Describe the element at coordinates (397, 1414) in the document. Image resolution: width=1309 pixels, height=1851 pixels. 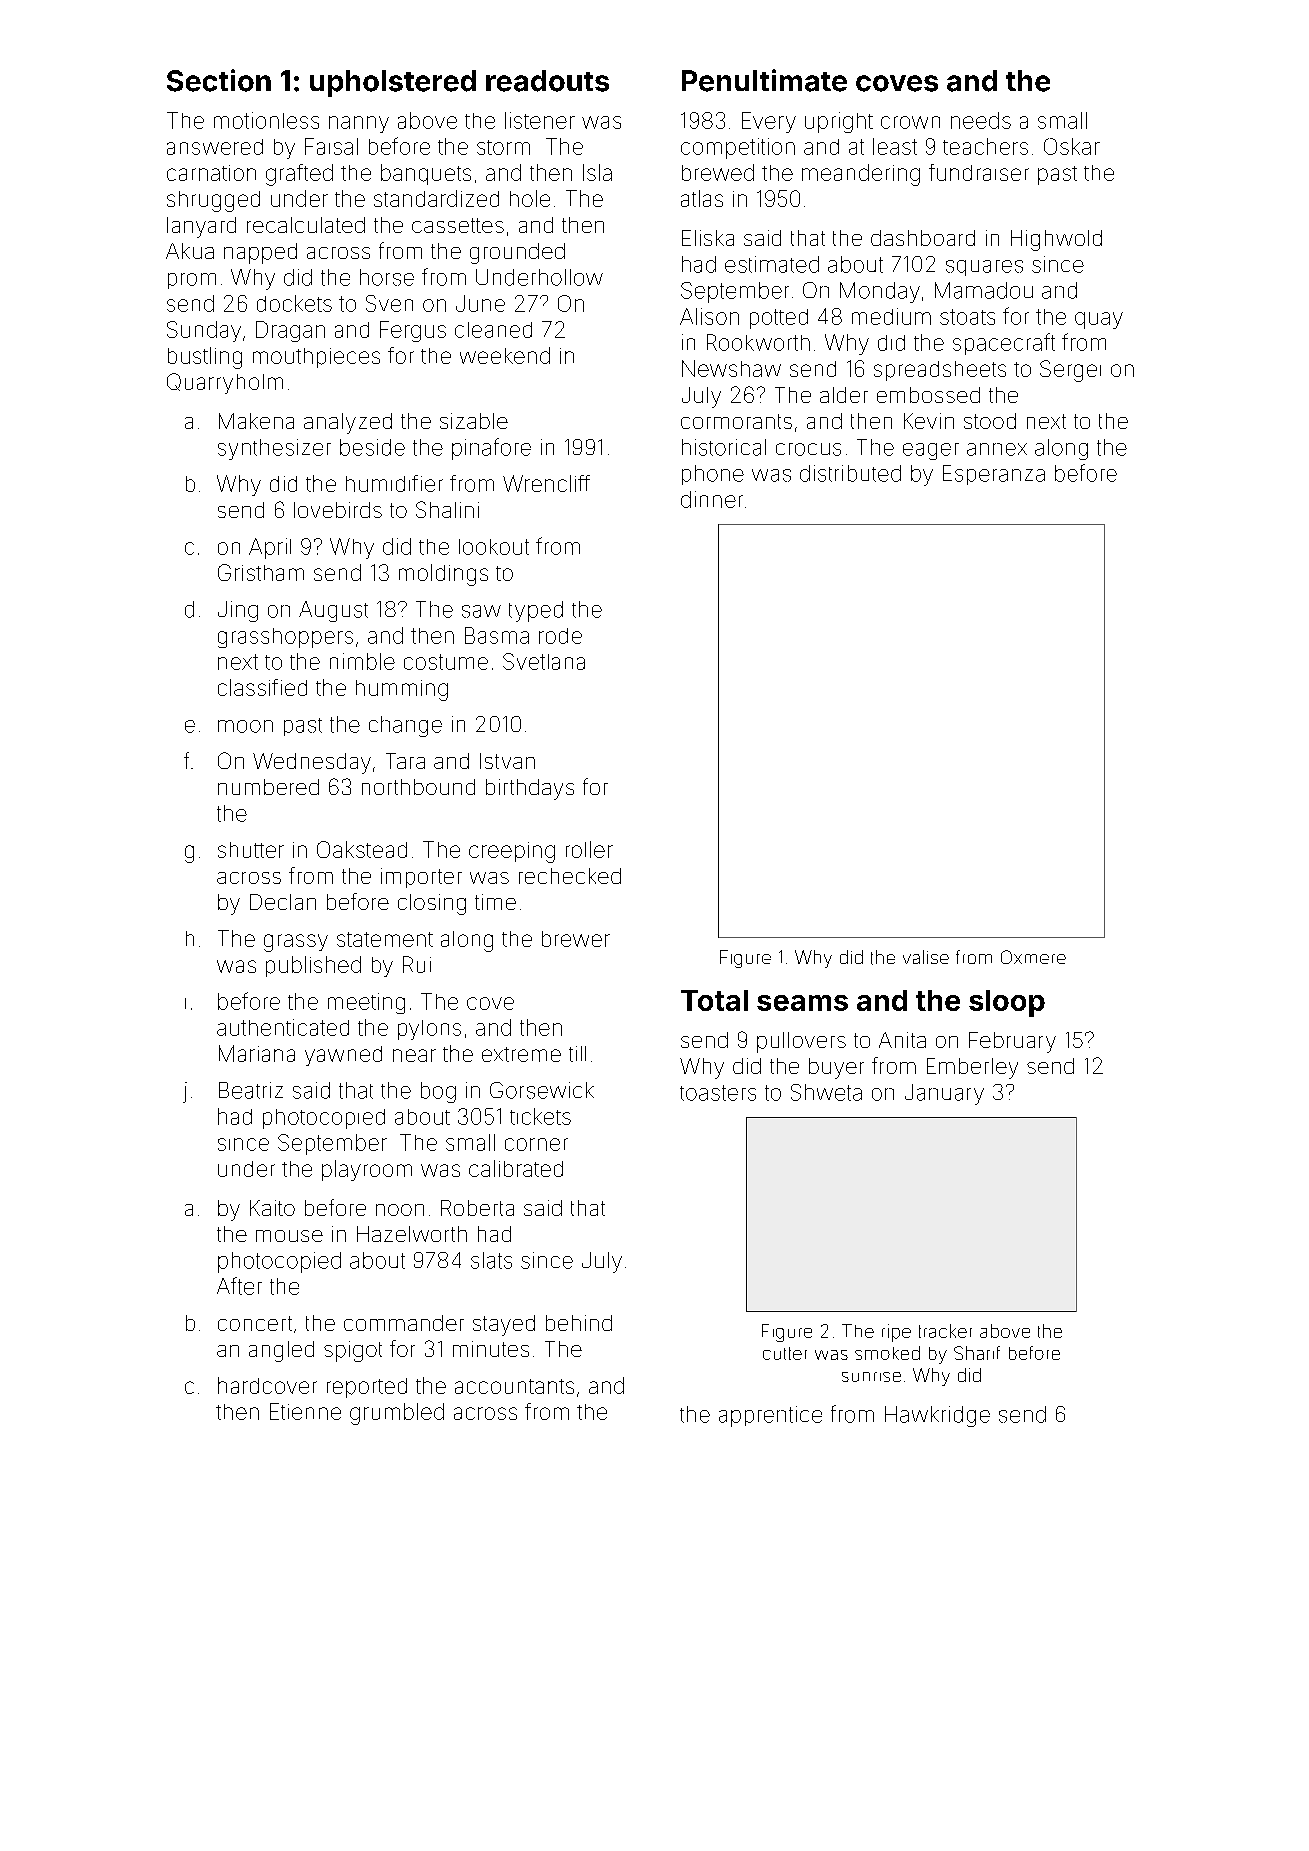
I see `grumbled` at that location.
